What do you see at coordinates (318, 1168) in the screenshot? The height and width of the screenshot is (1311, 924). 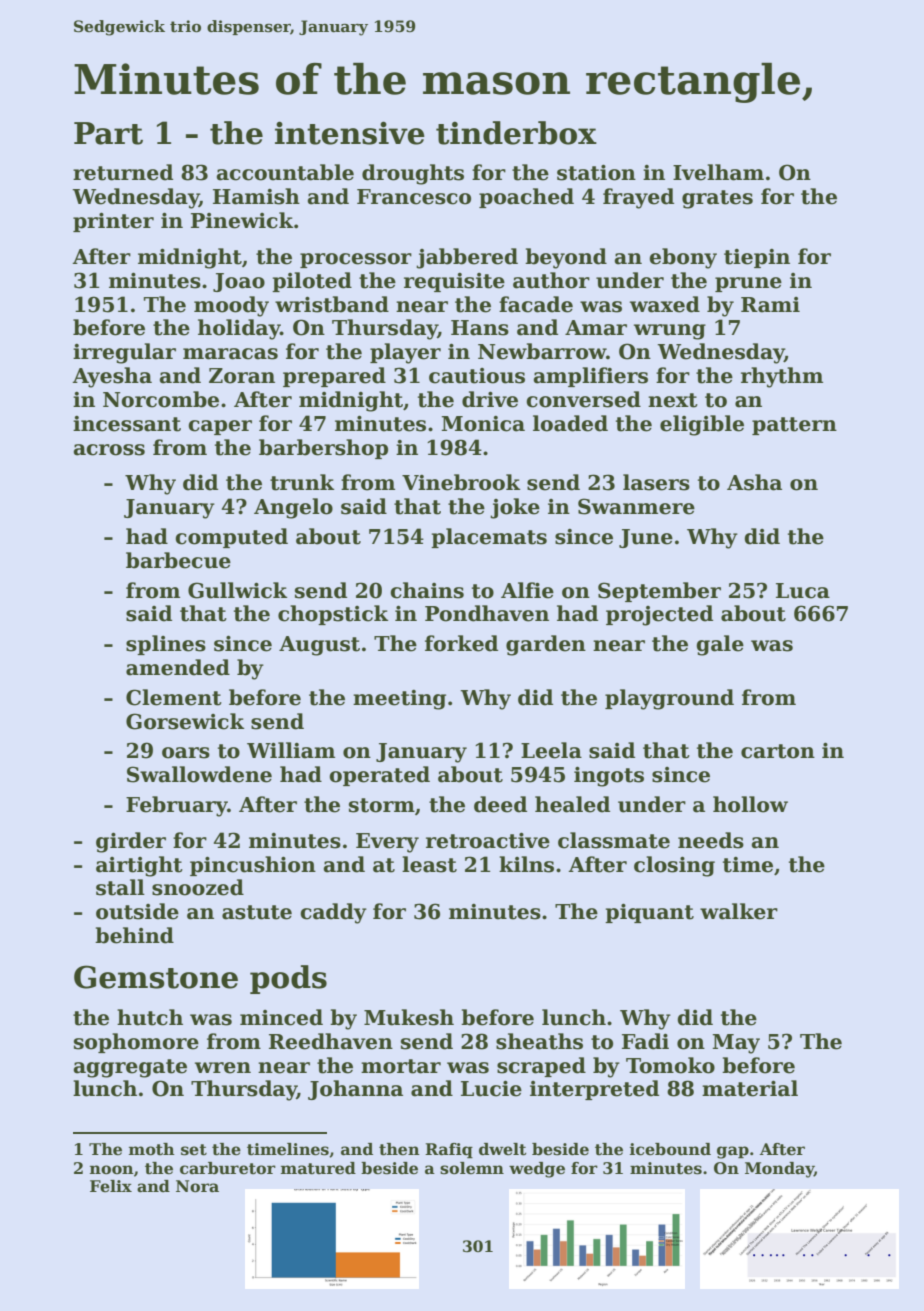 I see `matured` at bounding box center [318, 1168].
